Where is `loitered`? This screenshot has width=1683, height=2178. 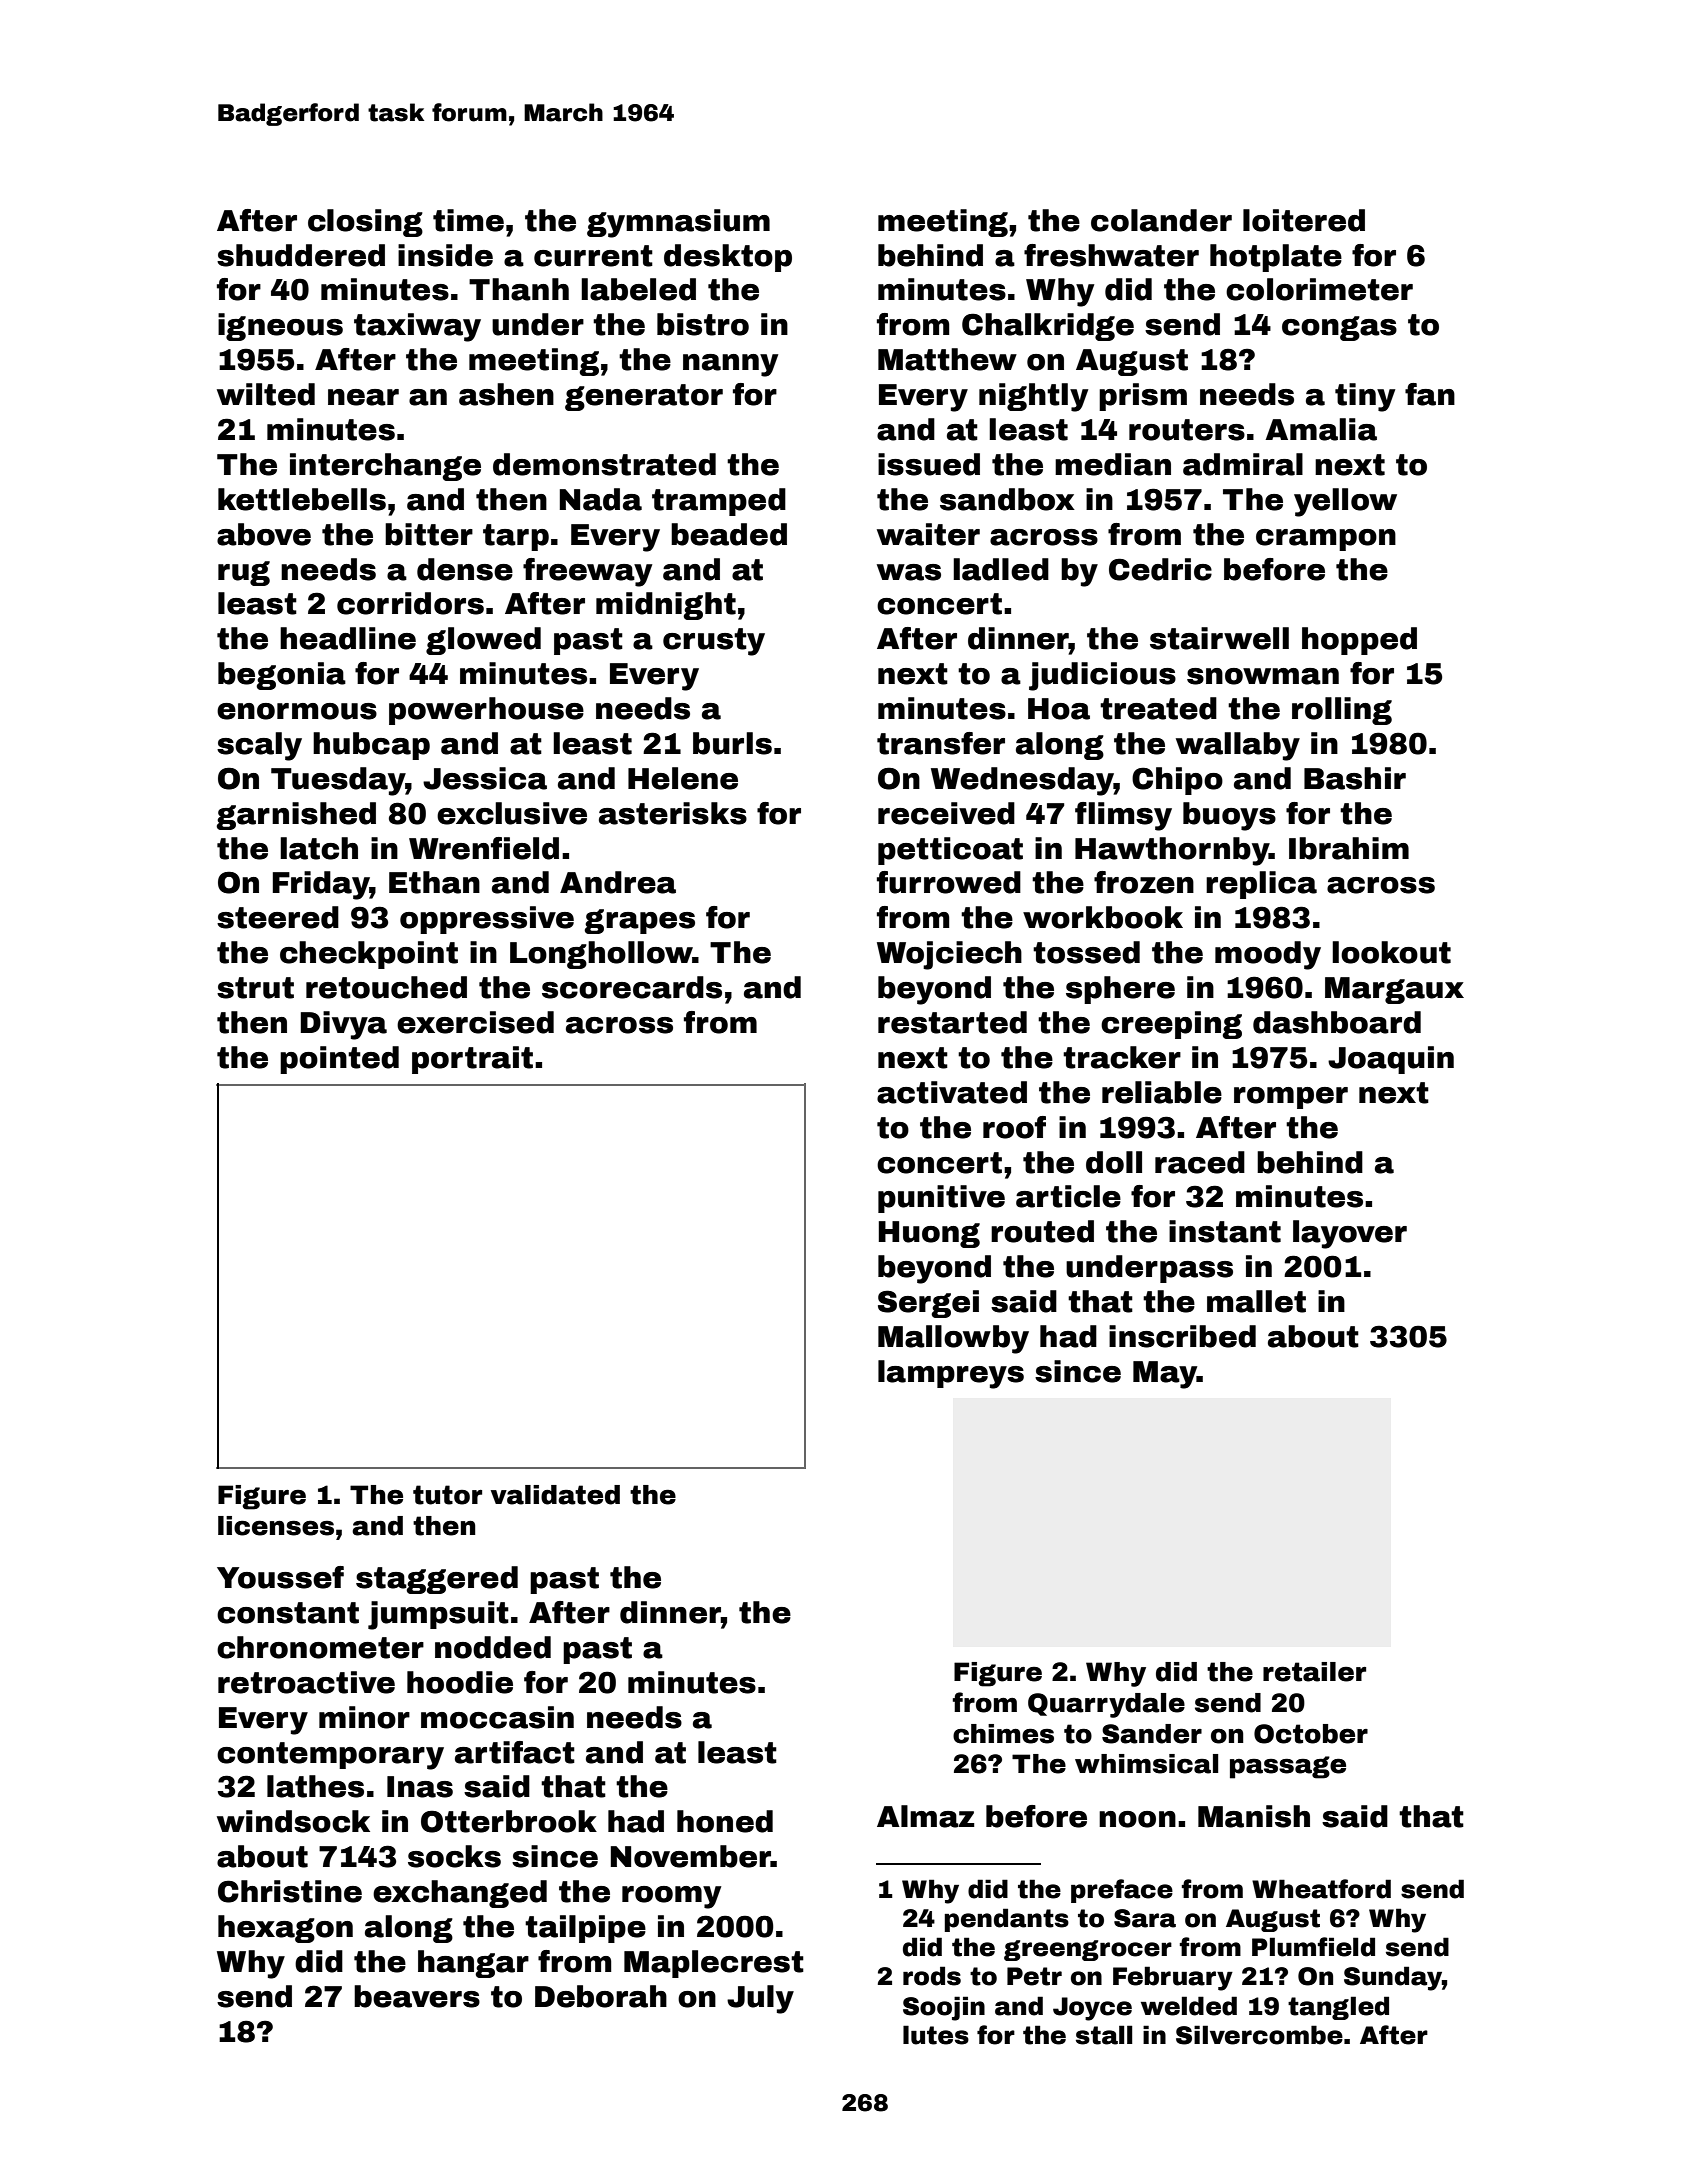
loitered is located at coordinates (1304, 220).
